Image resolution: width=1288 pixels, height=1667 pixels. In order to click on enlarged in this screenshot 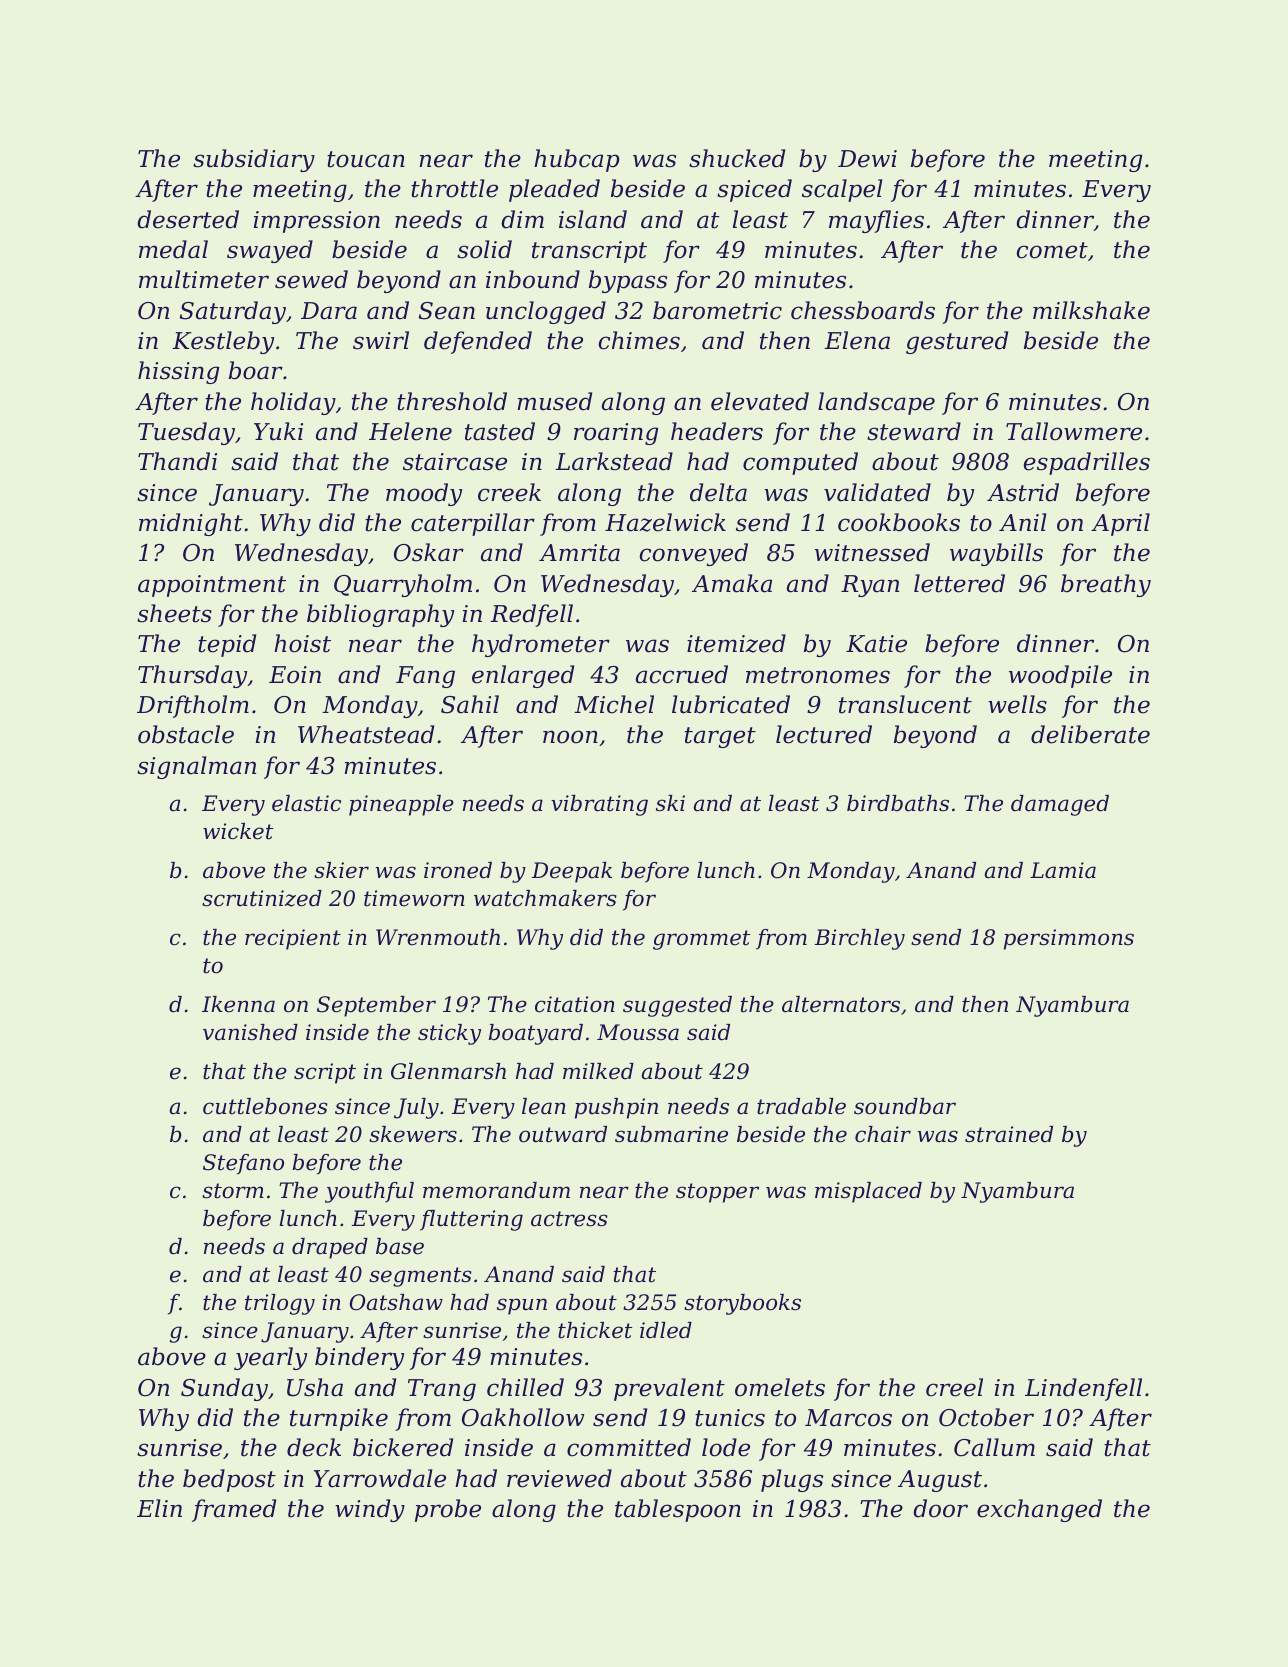, I will do `click(523, 676)`.
